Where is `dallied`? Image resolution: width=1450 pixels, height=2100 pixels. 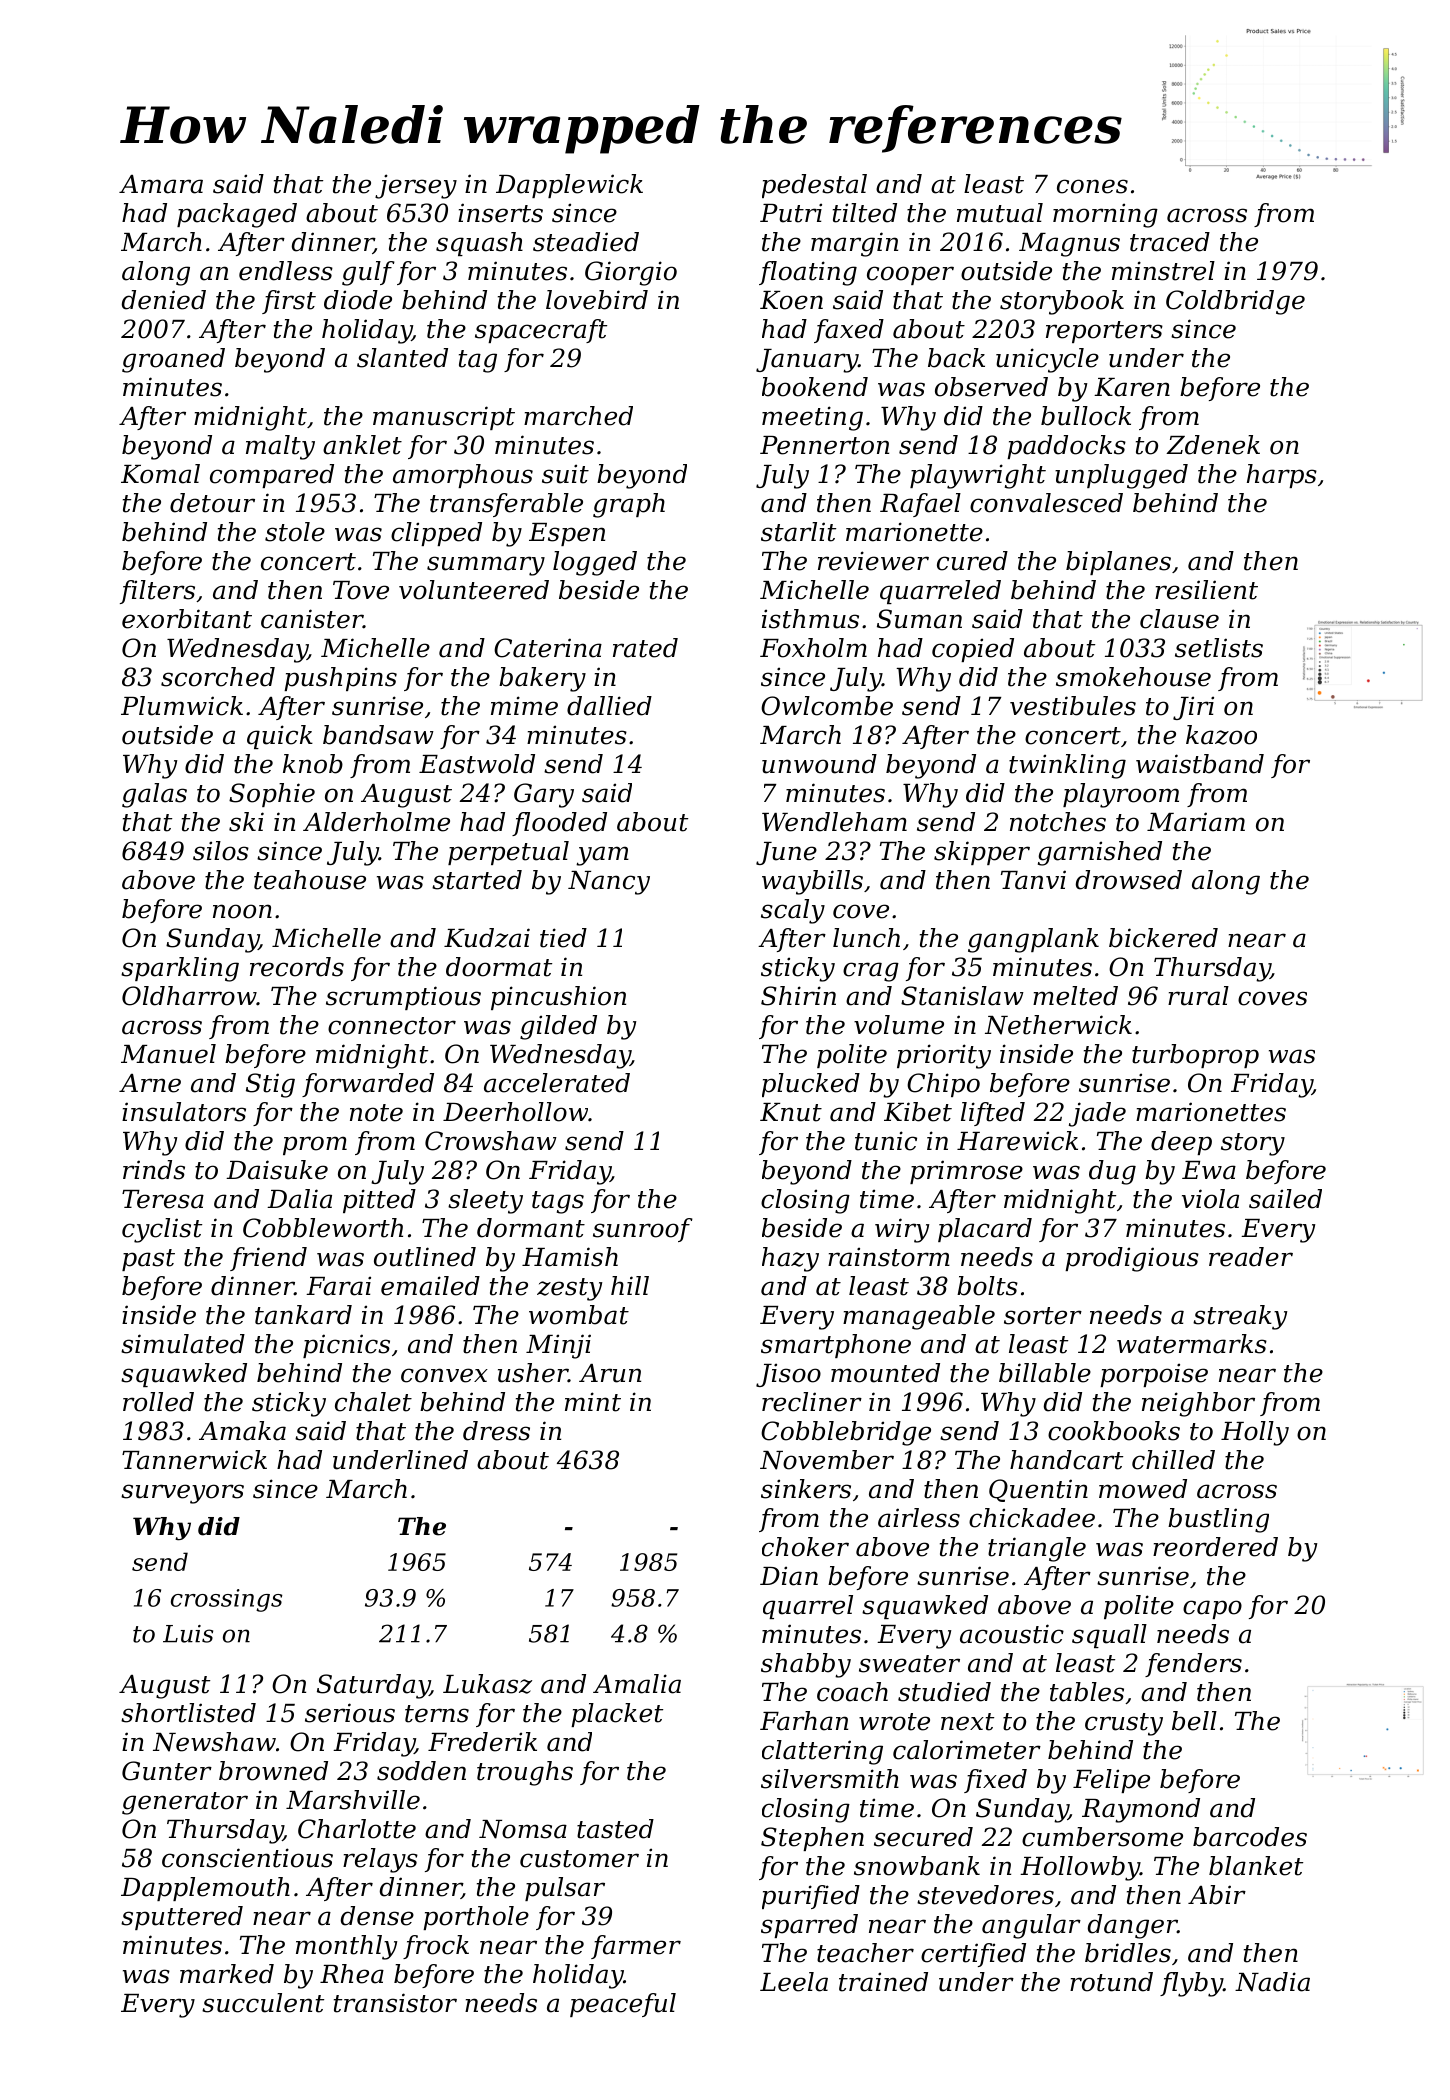 dallied is located at coordinates (609, 706).
